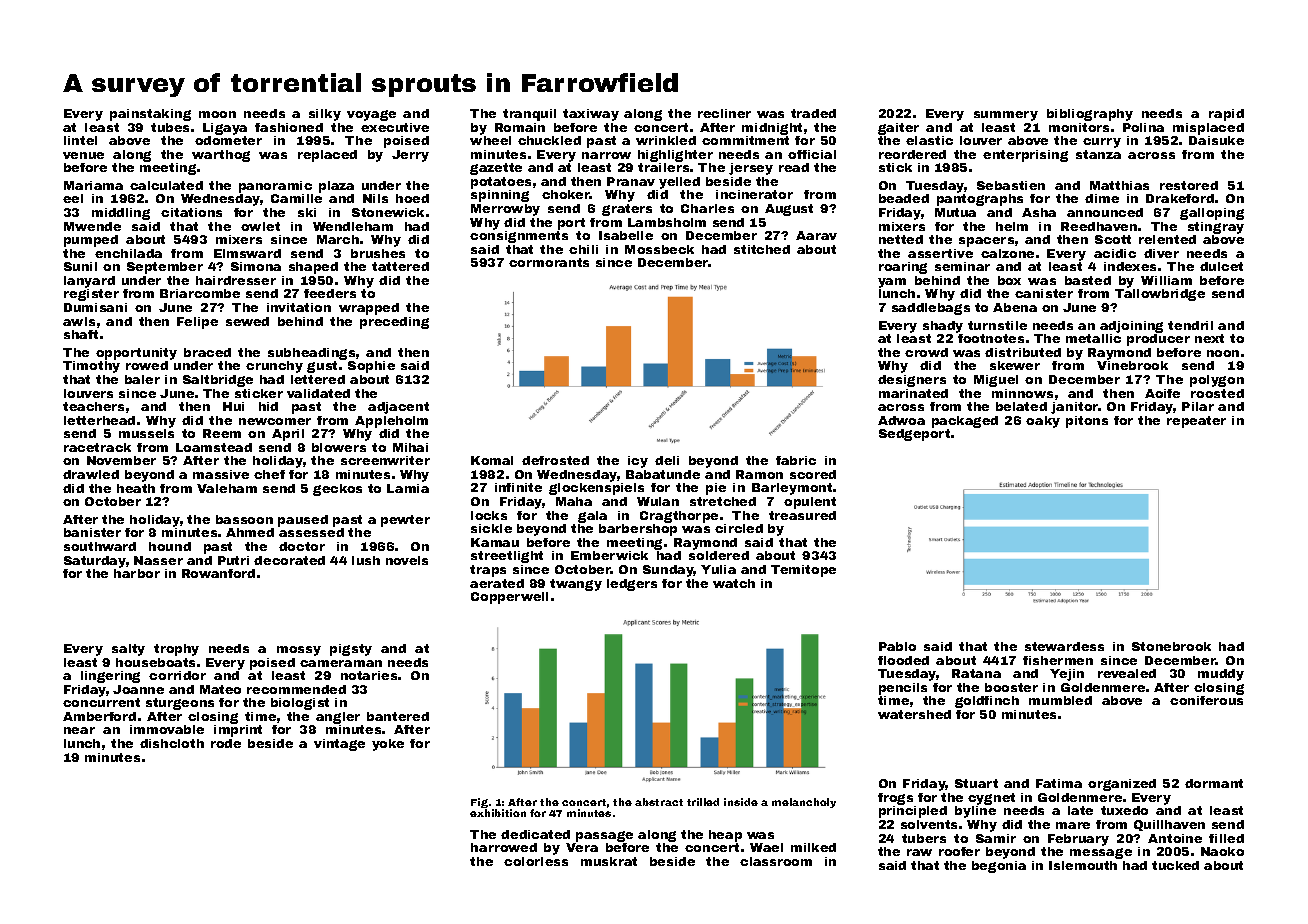  I want to click on misplaced, so click(1208, 129).
